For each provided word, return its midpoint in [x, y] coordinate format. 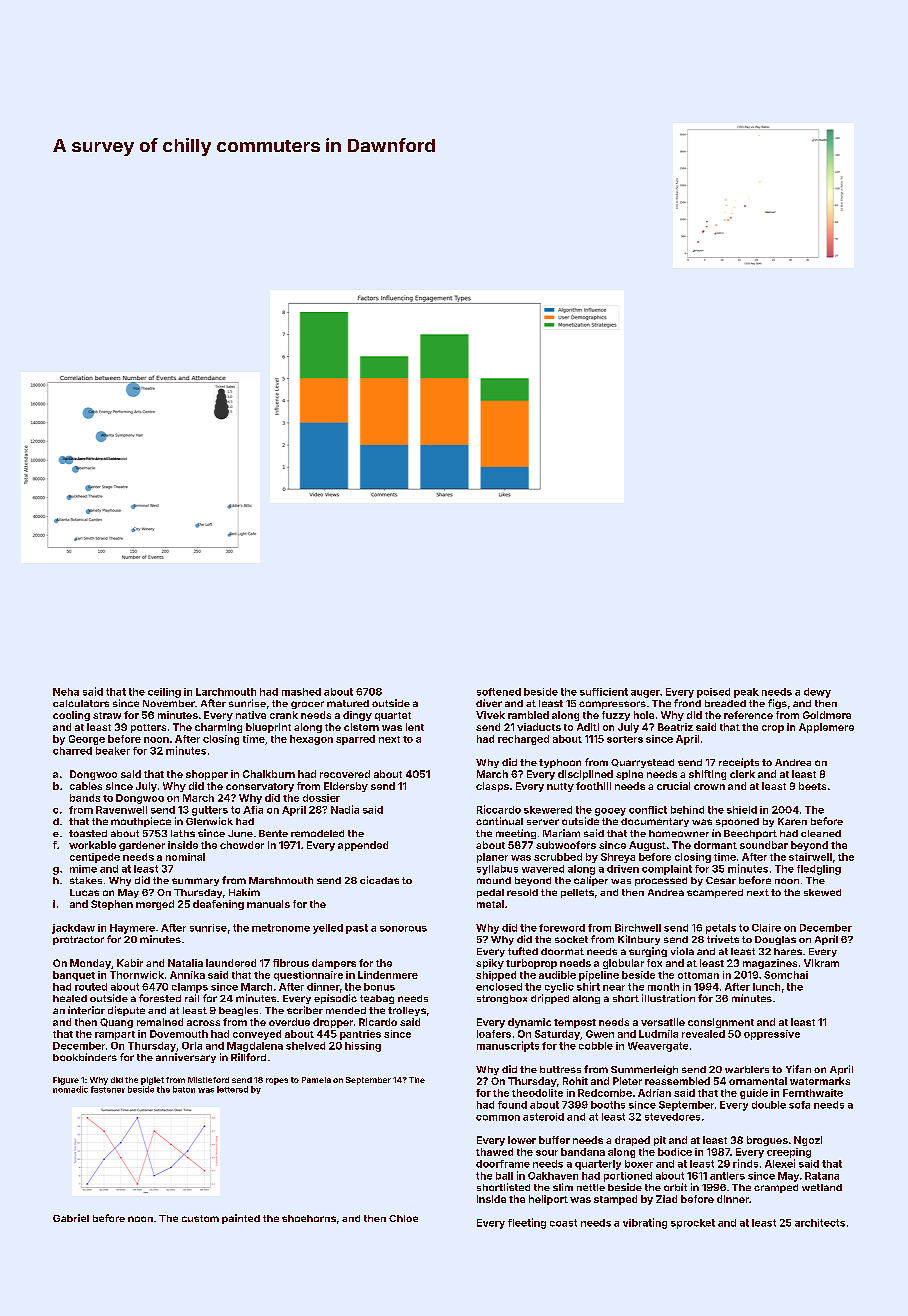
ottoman [698, 975]
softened [499, 692]
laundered [231, 963]
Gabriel [71, 1218]
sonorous [403, 929]
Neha [66, 692]
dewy [817, 693]
